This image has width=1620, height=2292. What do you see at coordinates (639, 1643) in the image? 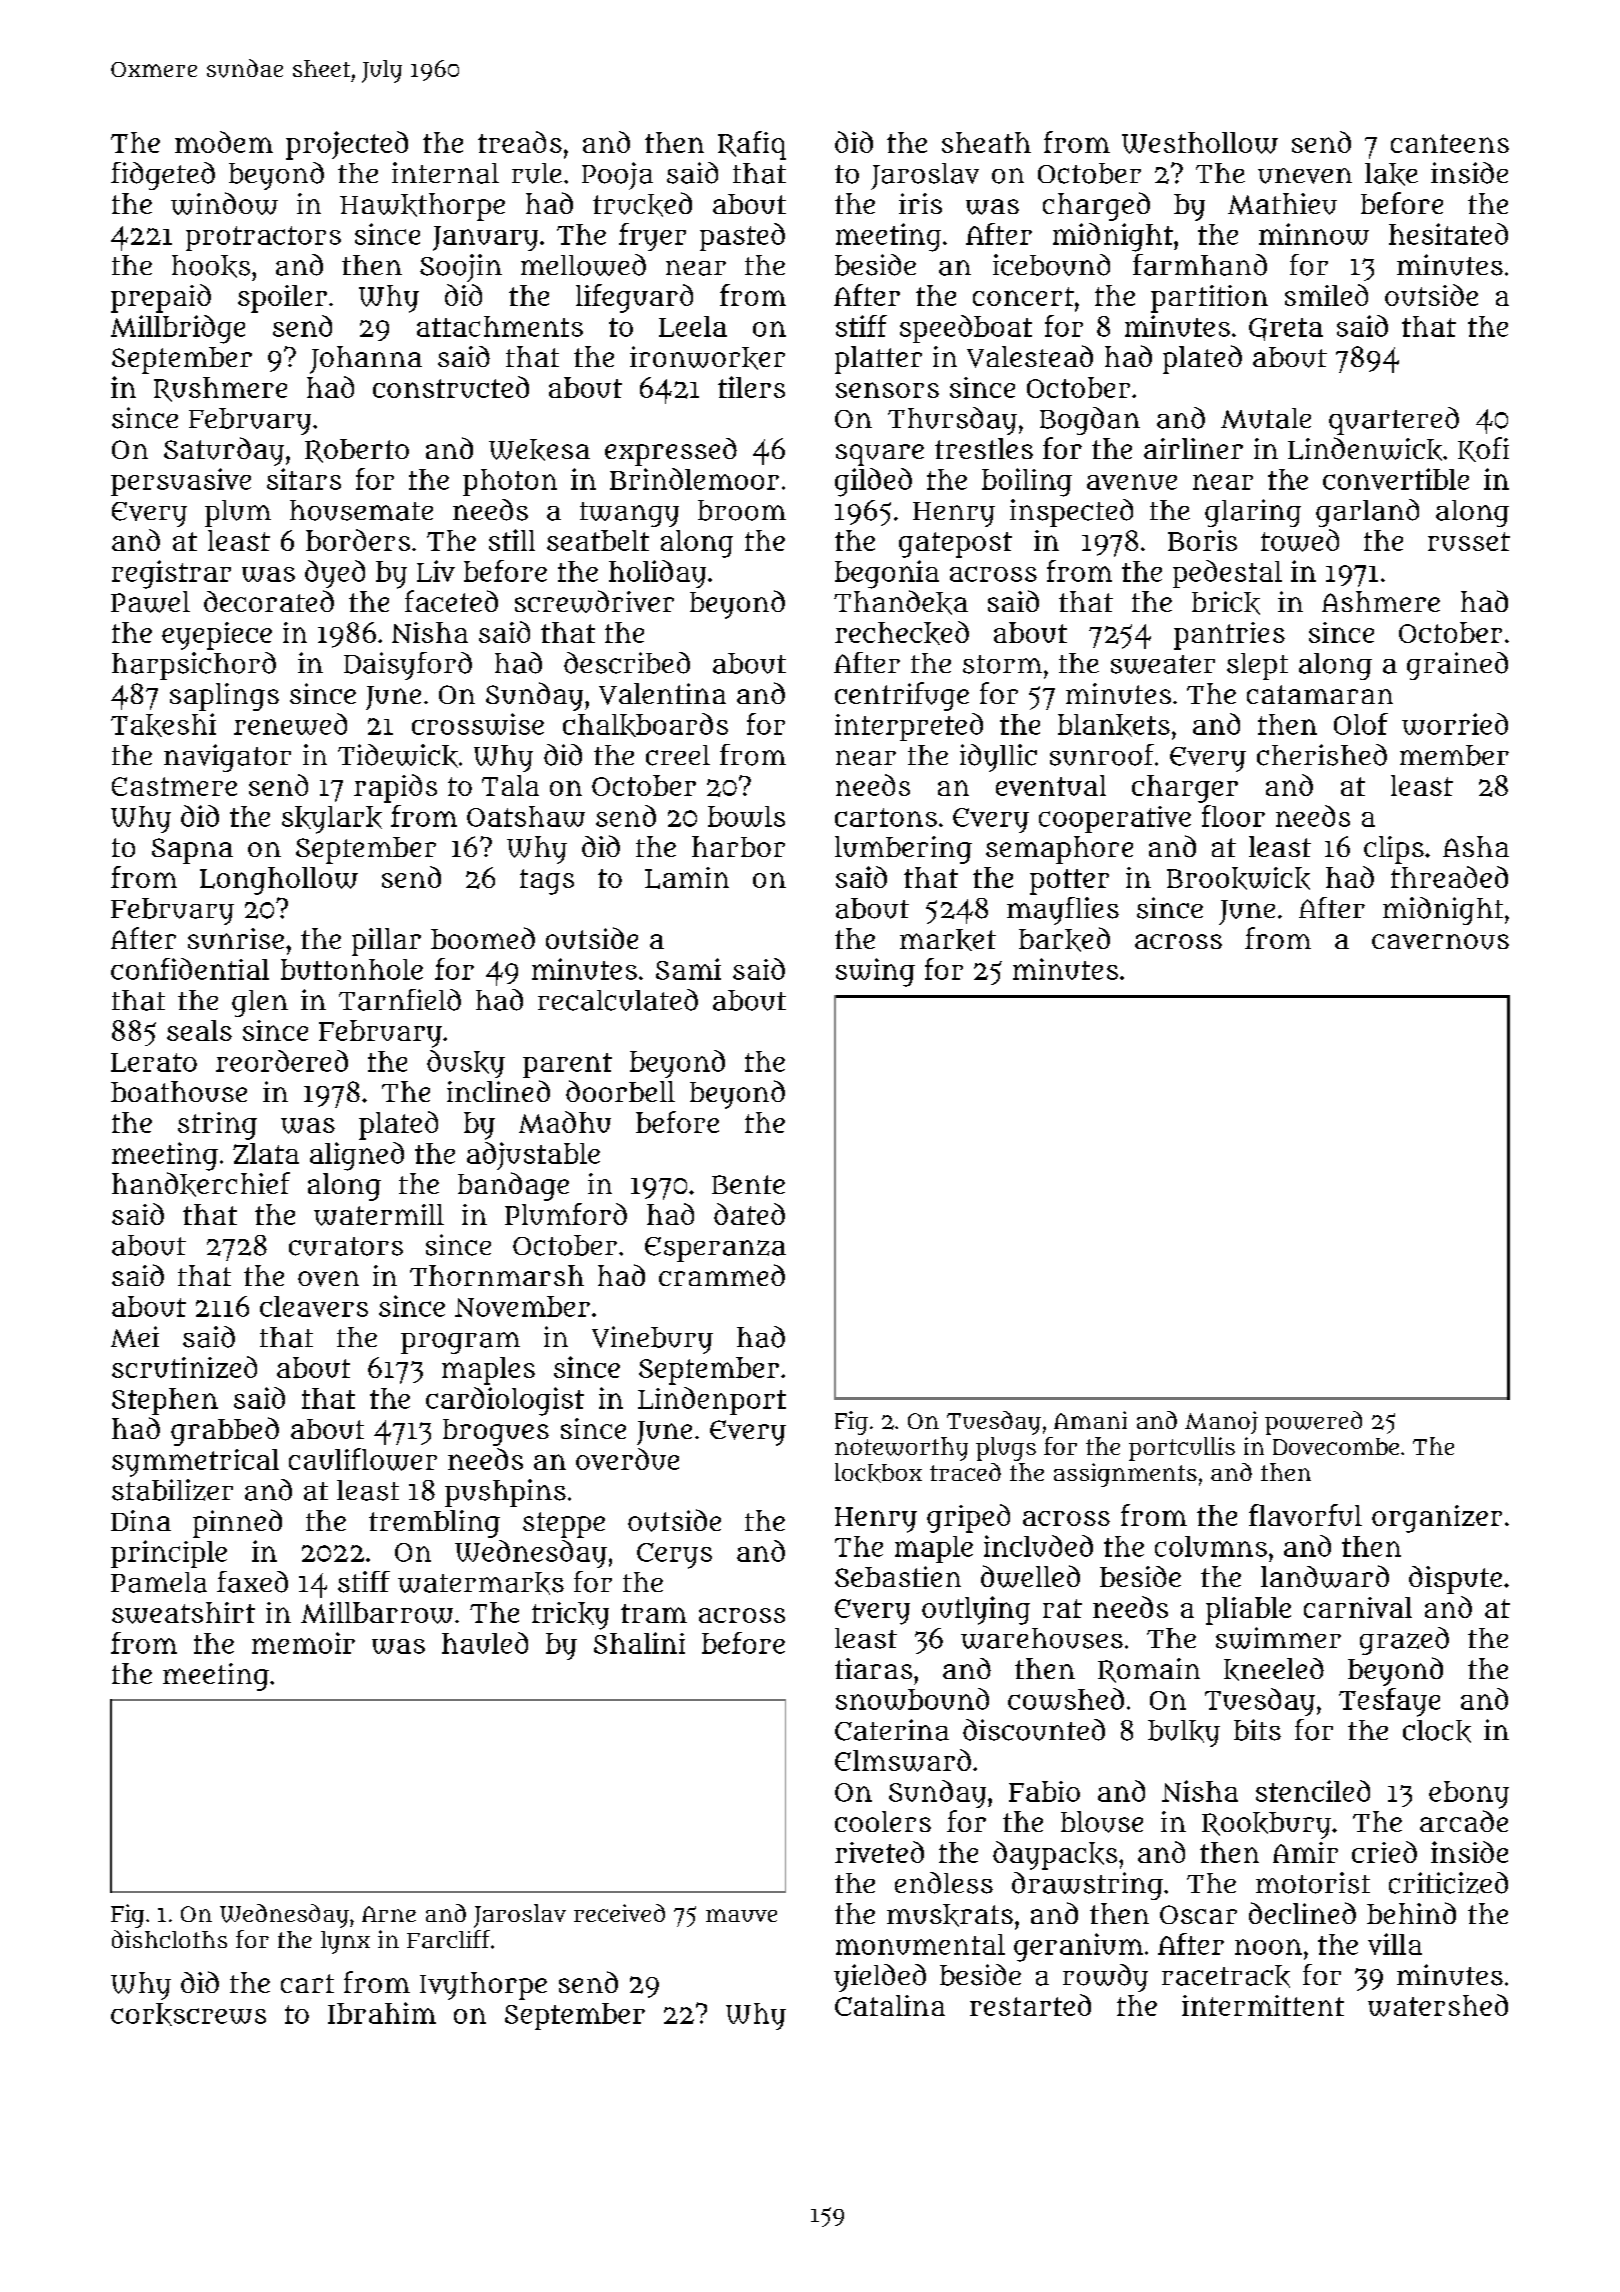
I see `Shalini` at bounding box center [639, 1643].
